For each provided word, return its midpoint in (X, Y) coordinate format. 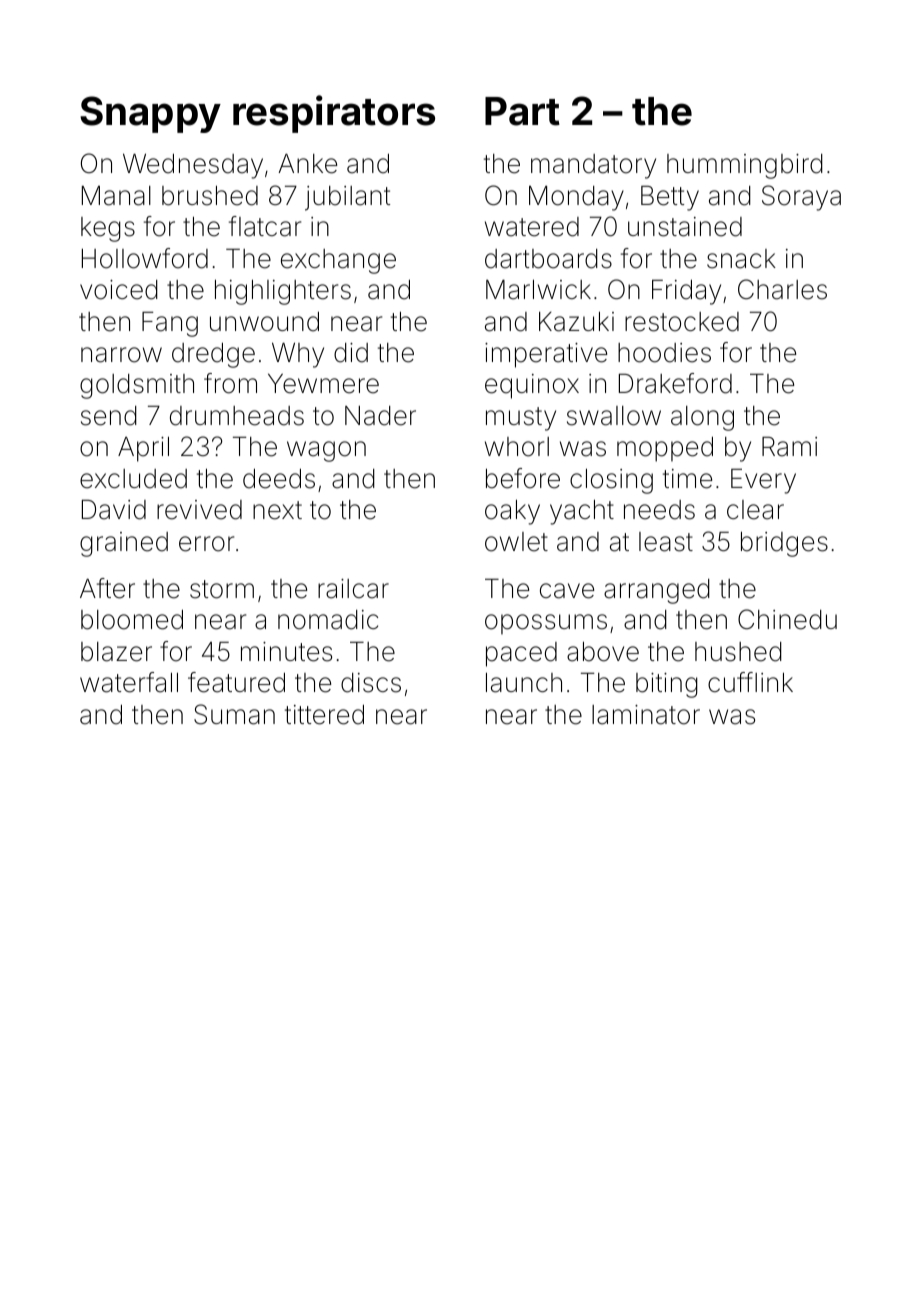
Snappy (150, 114)
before (523, 478)
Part (522, 111)
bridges (784, 544)
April (143, 449)
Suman (234, 714)
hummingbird (745, 166)
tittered (324, 715)
